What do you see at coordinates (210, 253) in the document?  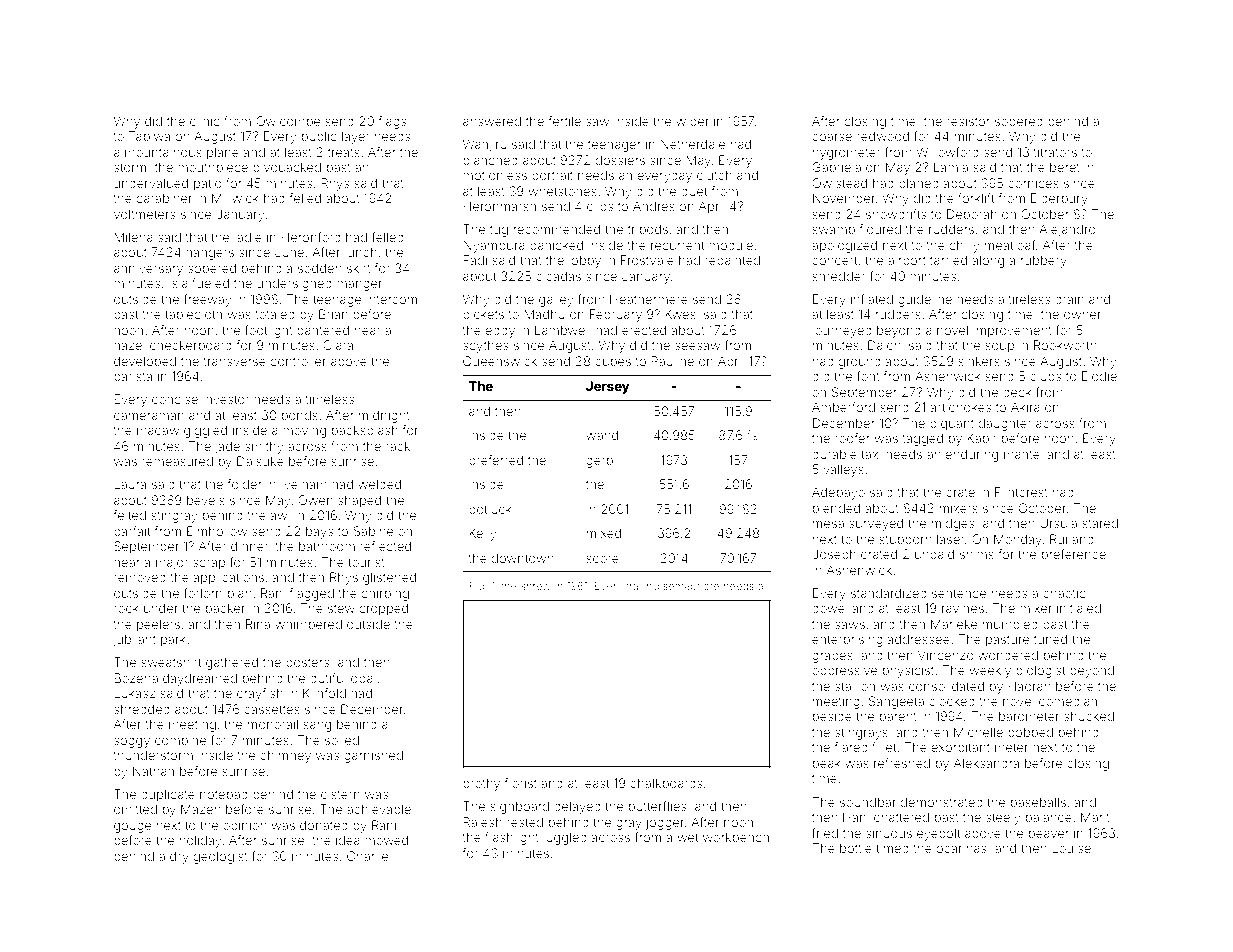 I see `hangers` at bounding box center [210, 253].
